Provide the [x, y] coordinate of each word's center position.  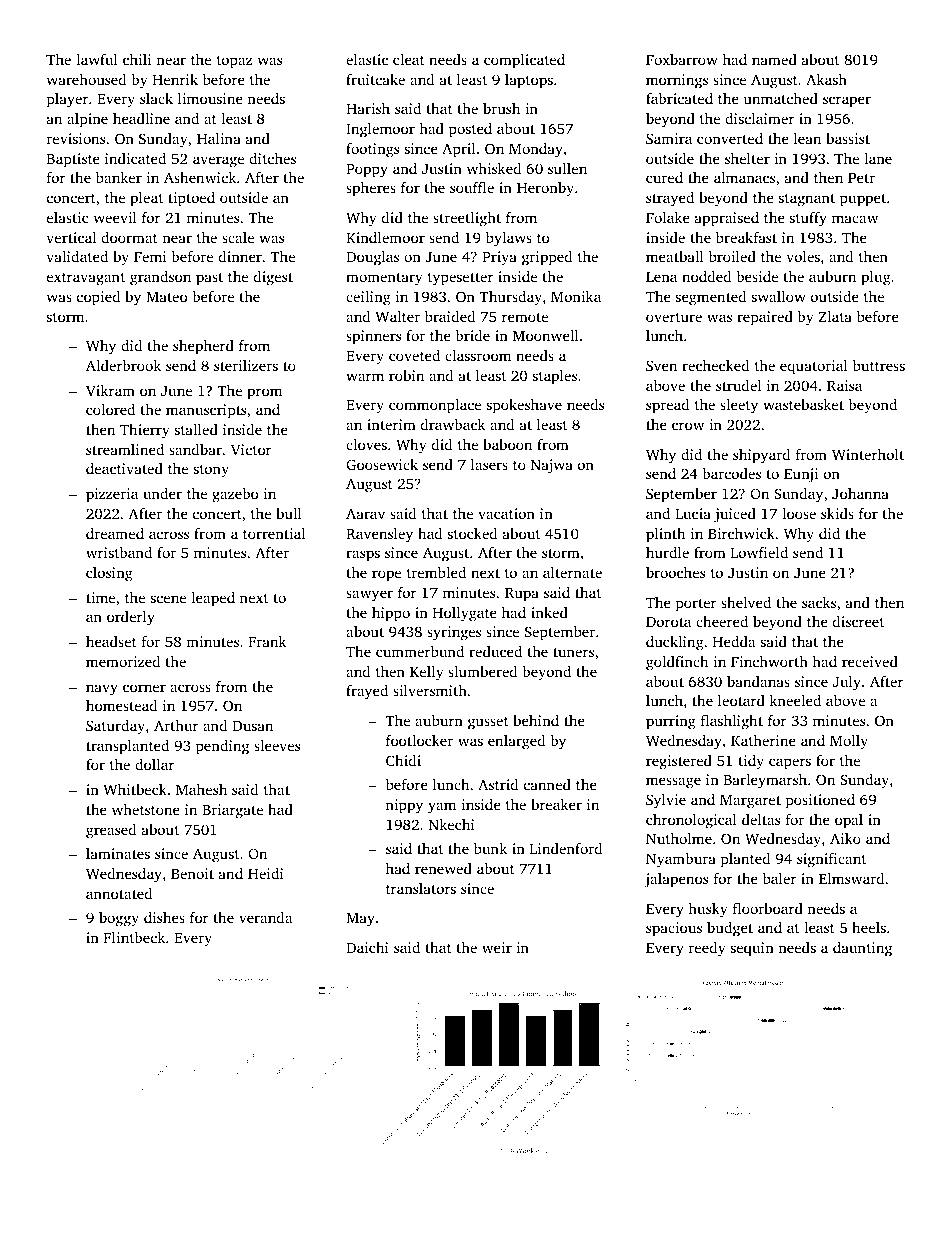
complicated [524, 61]
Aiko [845, 838]
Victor [251, 449]
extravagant [86, 279]
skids [837, 513]
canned [547, 784]
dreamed [115, 533]
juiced [735, 515]
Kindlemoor [385, 237]
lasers [489, 464]
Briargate [232, 811]
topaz [235, 62]
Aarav [365, 513]
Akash [826, 79]
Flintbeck [134, 937]
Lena [661, 277]
